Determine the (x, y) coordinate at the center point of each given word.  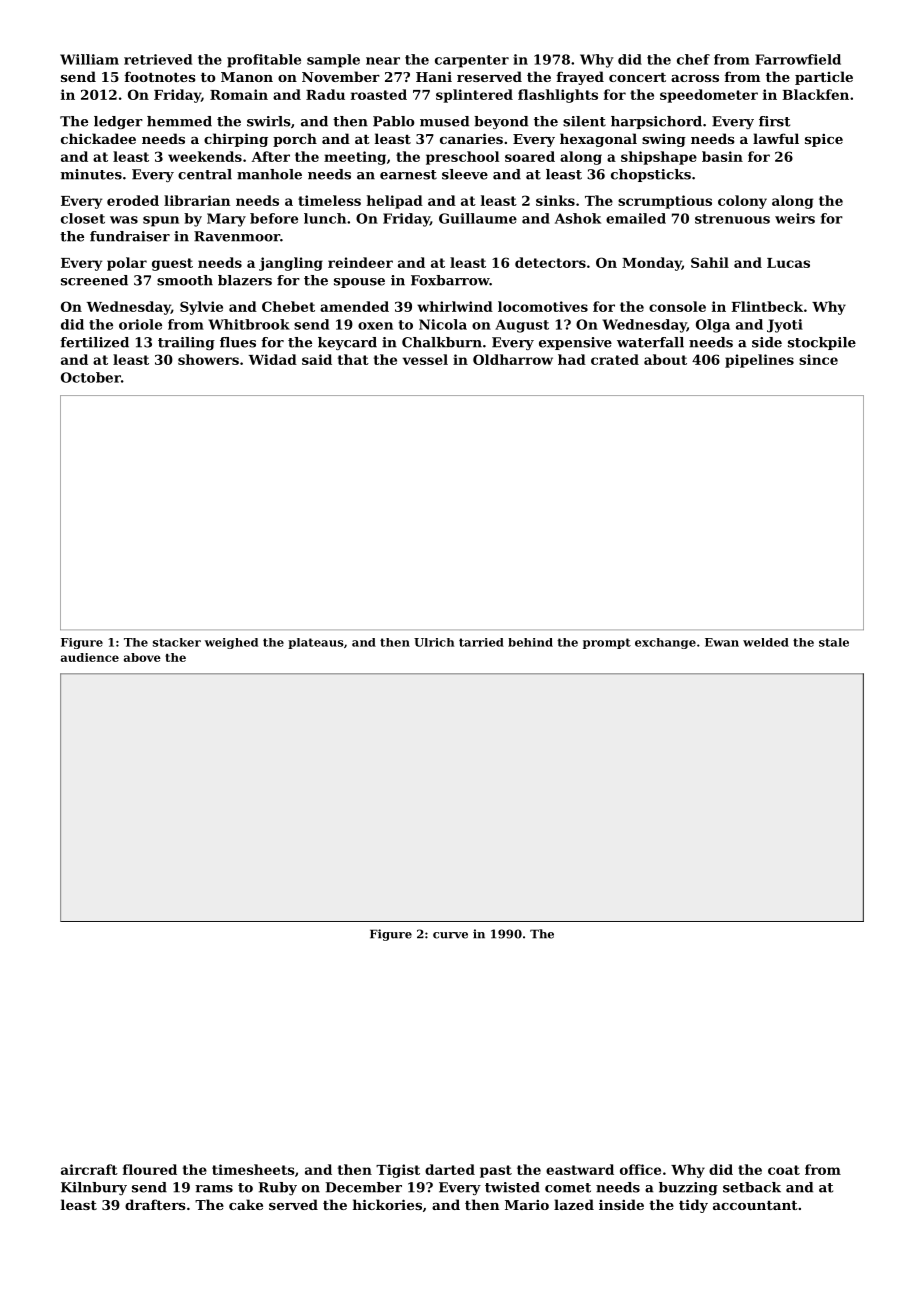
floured (150, 1169)
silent (584, 121)
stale (834, 642)
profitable (264, 61)
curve (450, 935)
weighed (231, 643)
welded (766, 642)
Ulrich (434, 642)
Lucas (788, 263)
